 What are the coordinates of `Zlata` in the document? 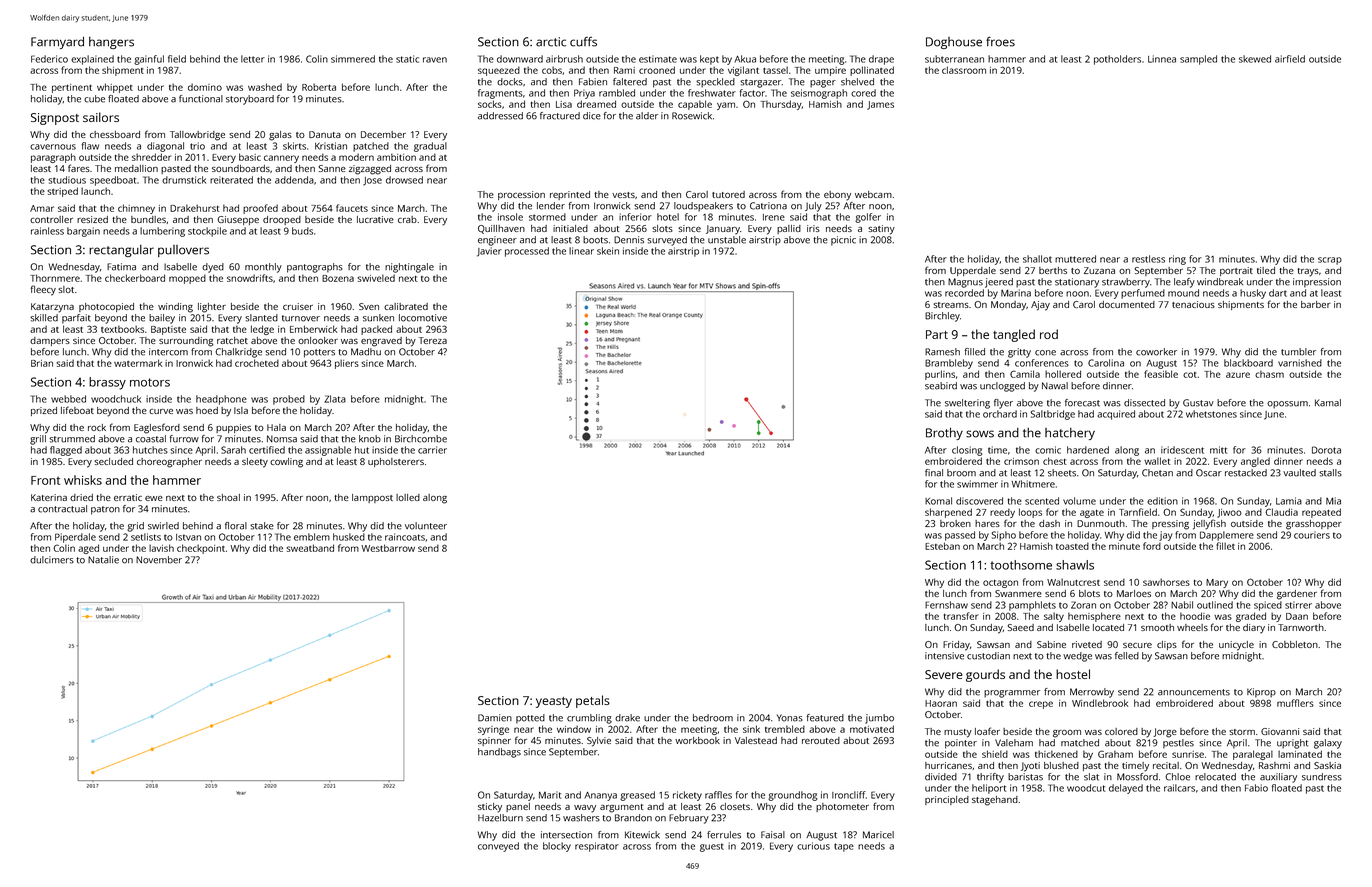 It's located at (335, 399).
